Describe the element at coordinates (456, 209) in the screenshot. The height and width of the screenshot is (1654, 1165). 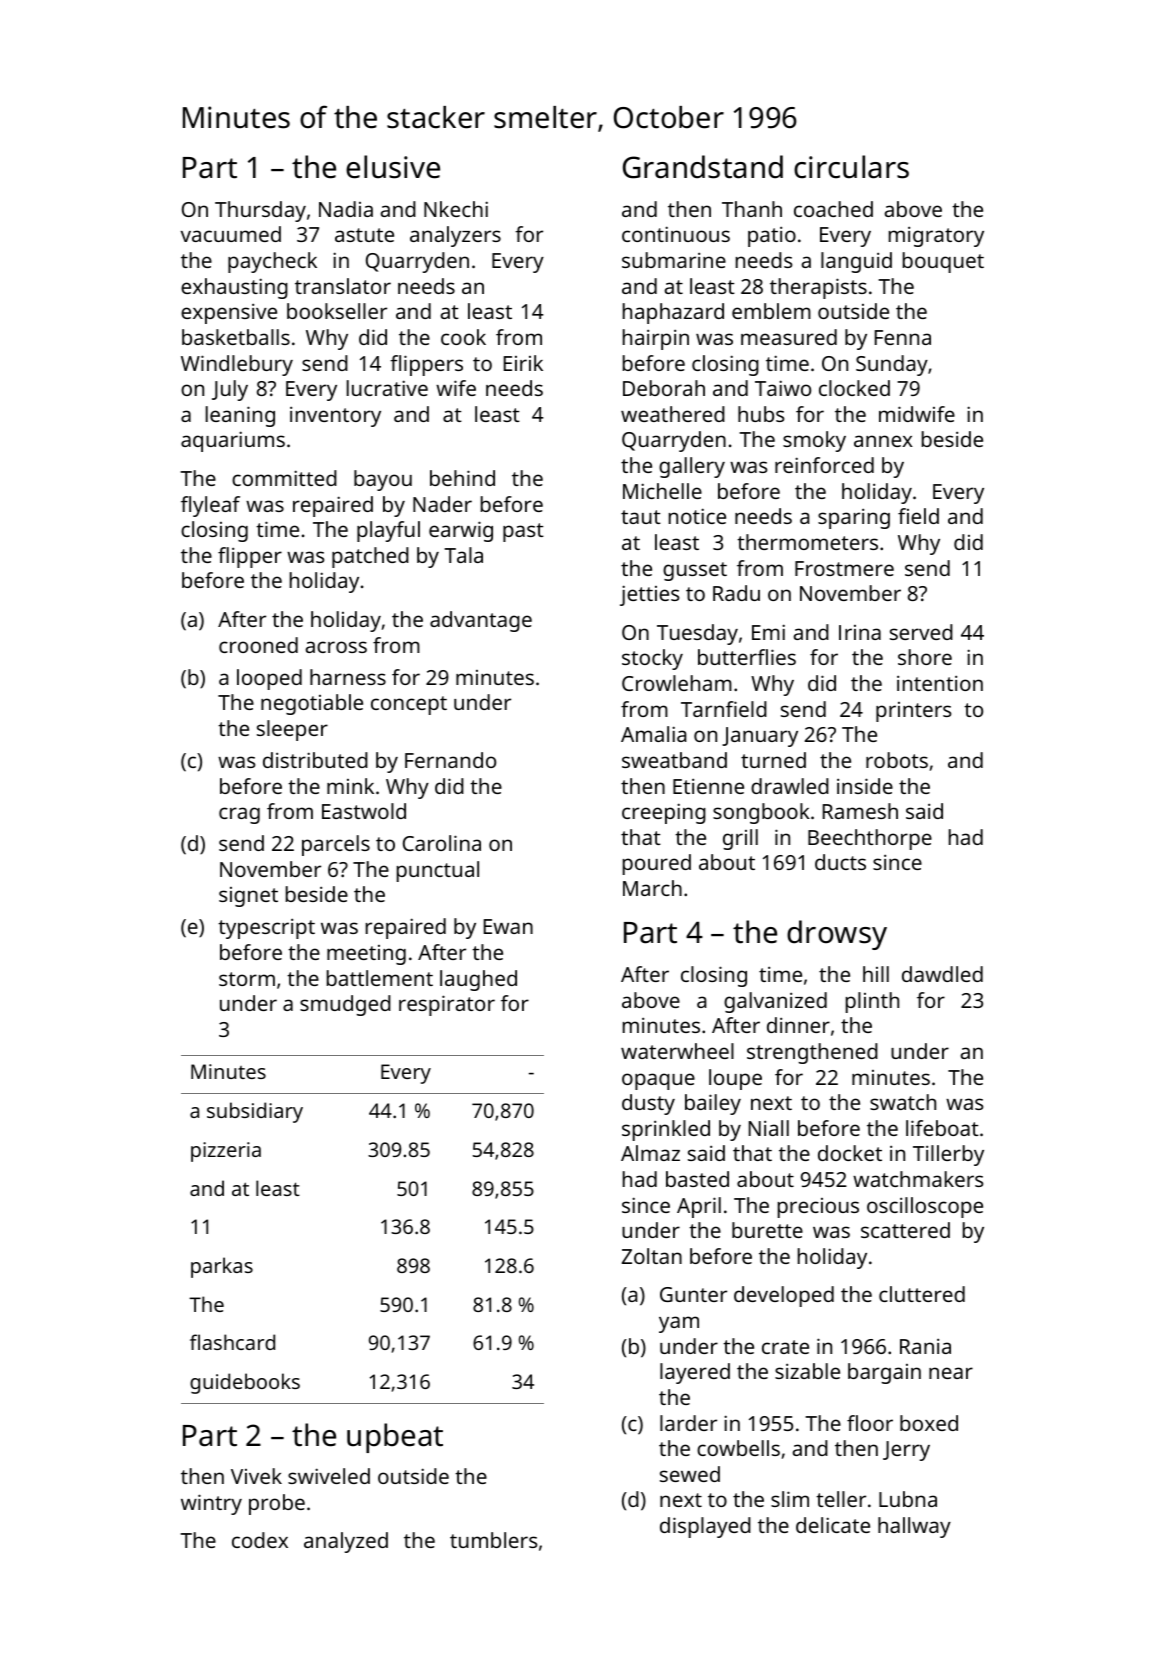
I see `Nkechi` at that location.
